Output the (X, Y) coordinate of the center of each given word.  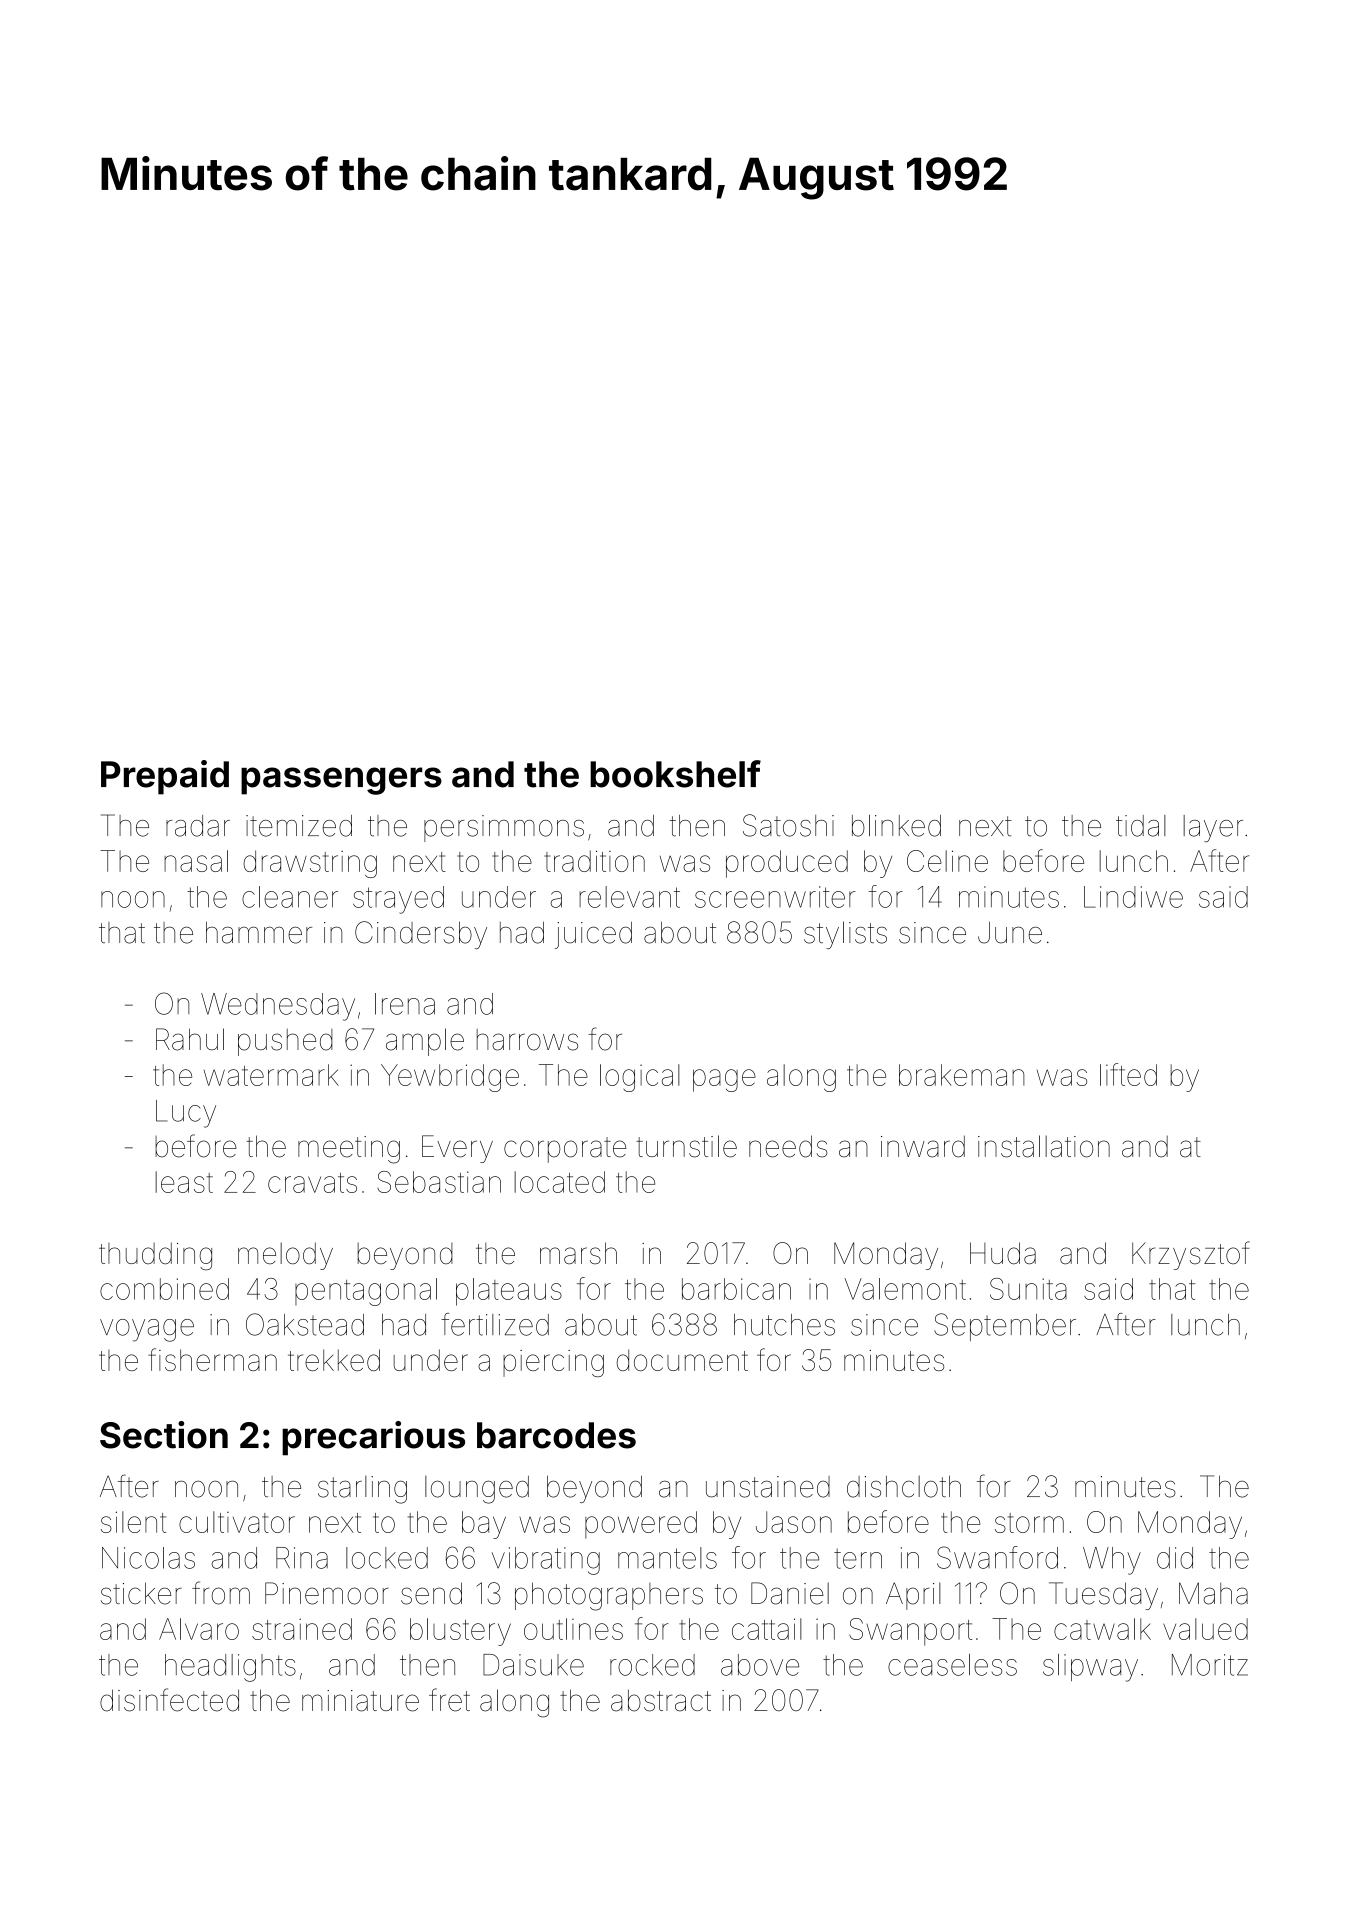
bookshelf (675, 774)
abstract (661, 1700)
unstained (768, 1487)
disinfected (169, 1700)
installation (1044, 1146)
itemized (299, 826)
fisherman (212, 1359)
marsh (578, 1253)
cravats (312, 1183)
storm (1029, 1523)
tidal (1141, 826)
